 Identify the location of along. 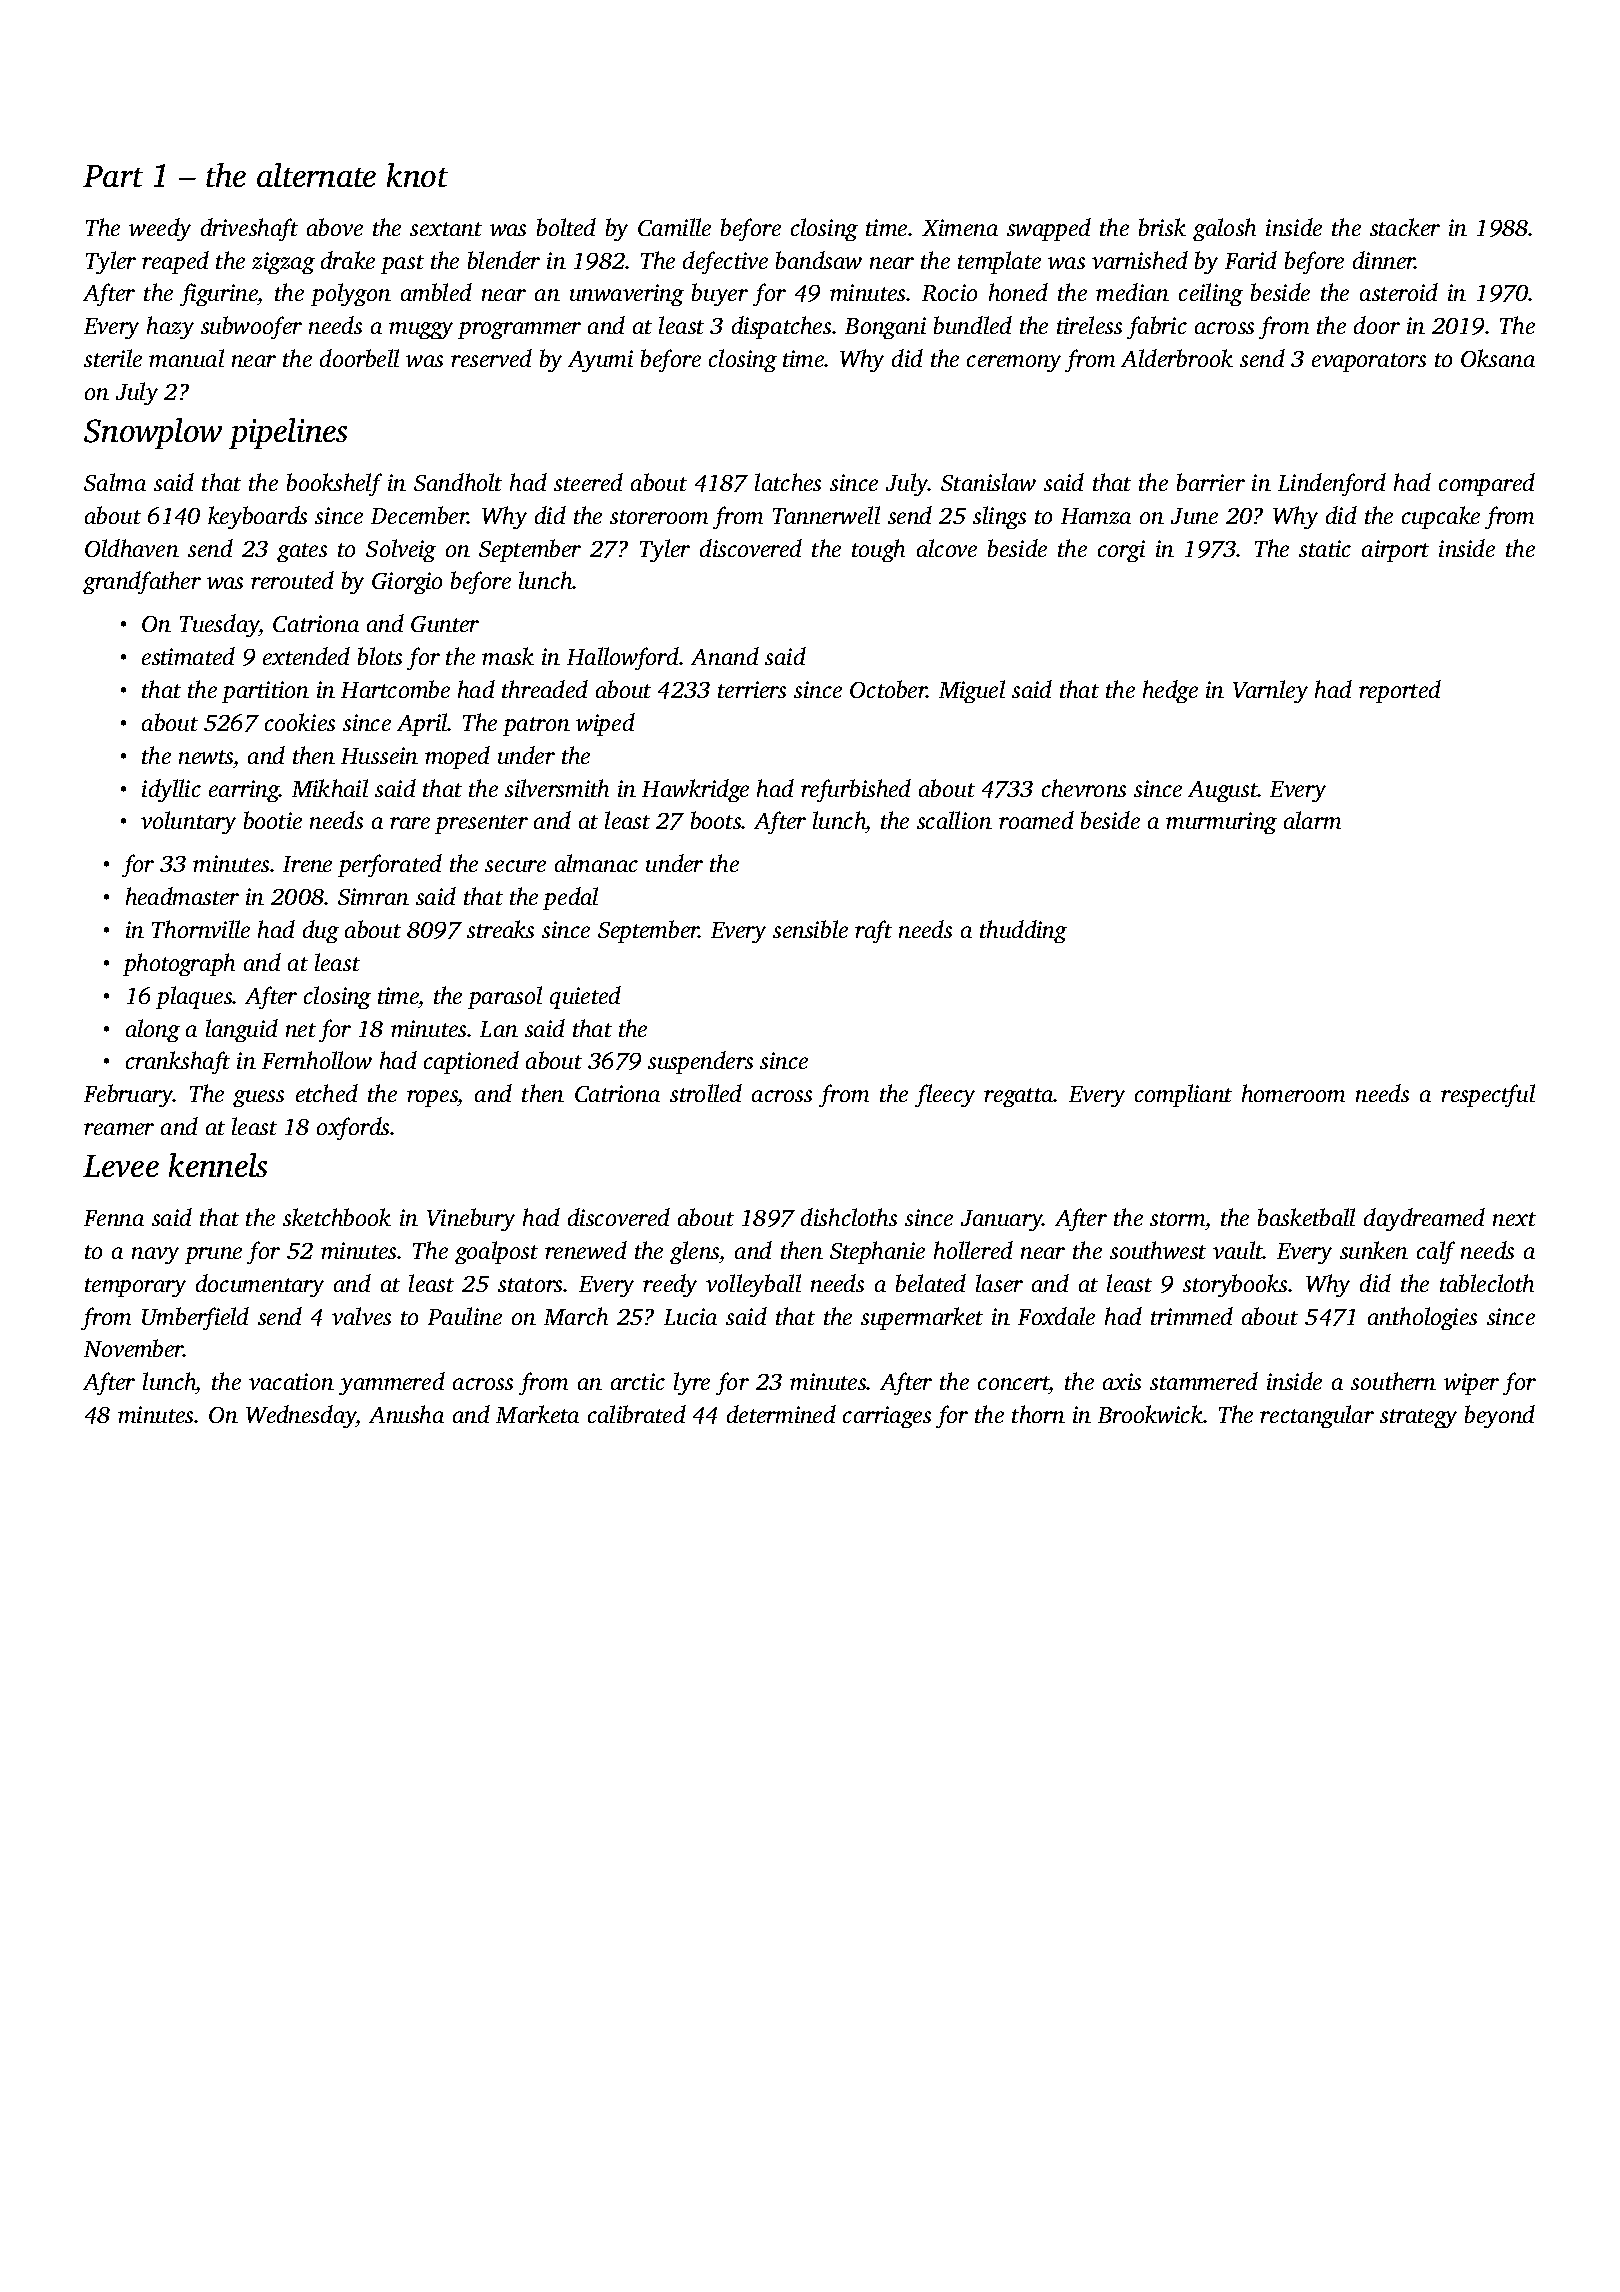
(153, 1030).
